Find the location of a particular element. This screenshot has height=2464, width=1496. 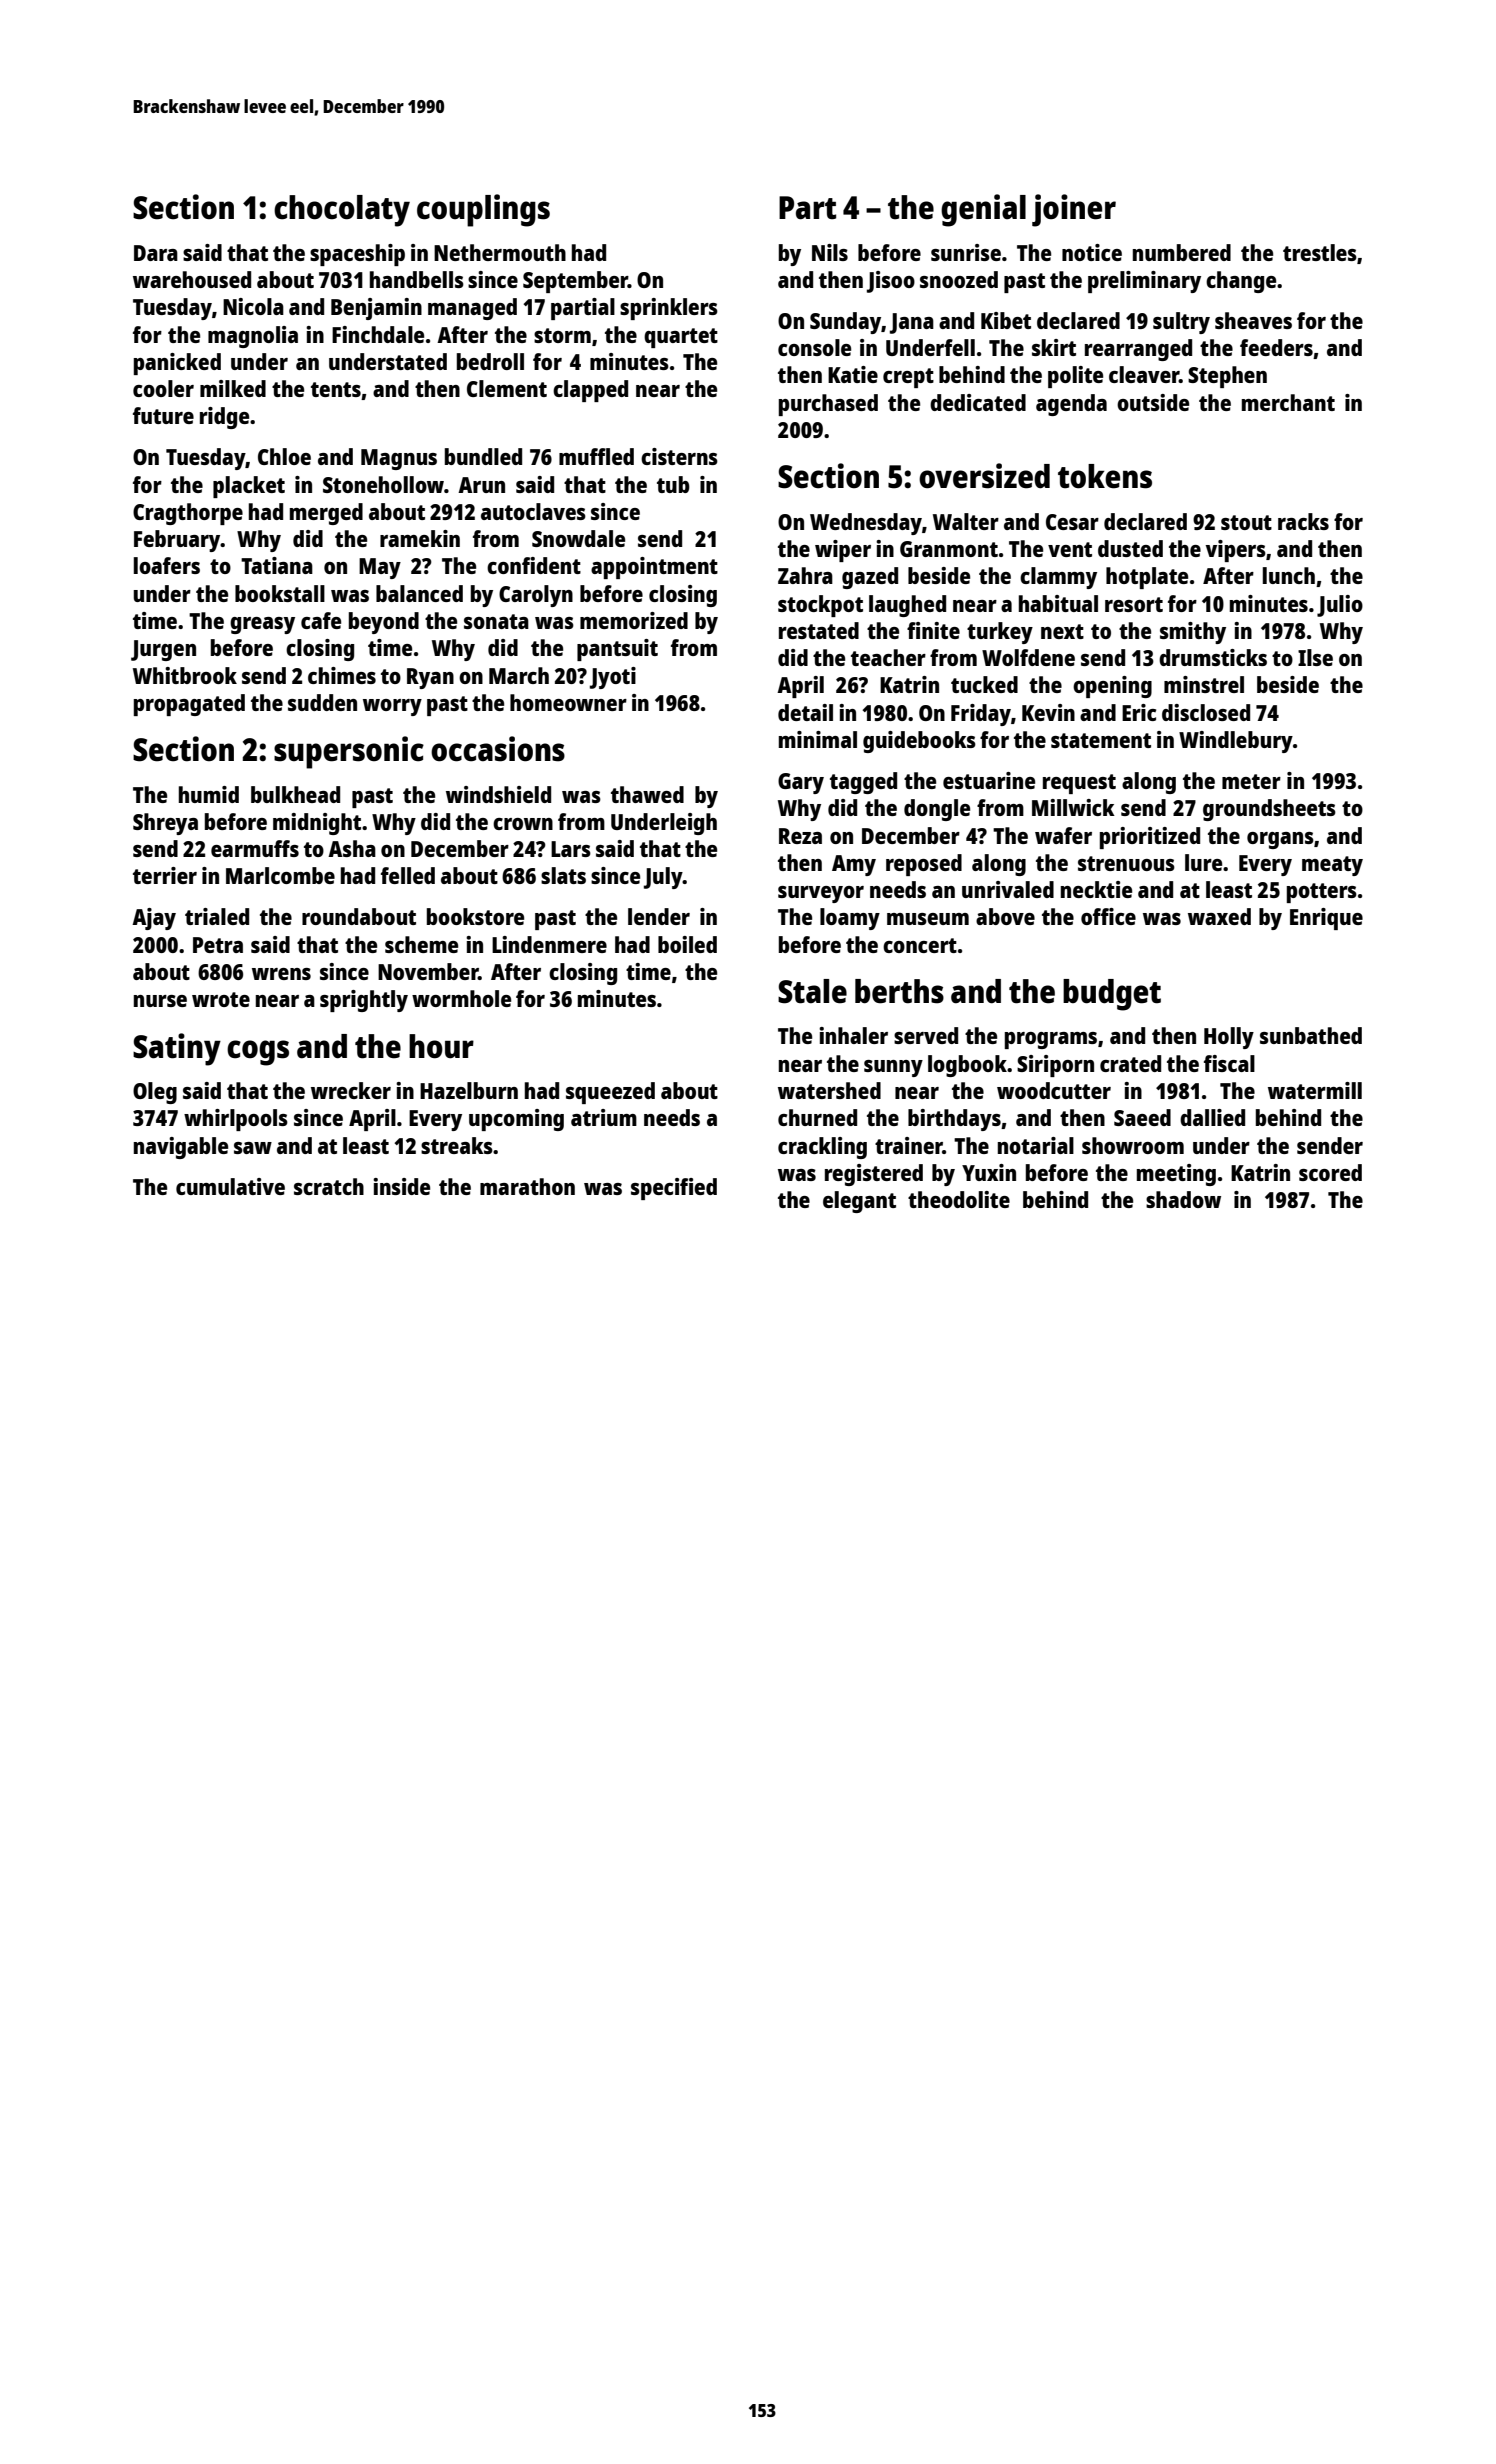

cumulative is located at coordinates (230, 1186).
